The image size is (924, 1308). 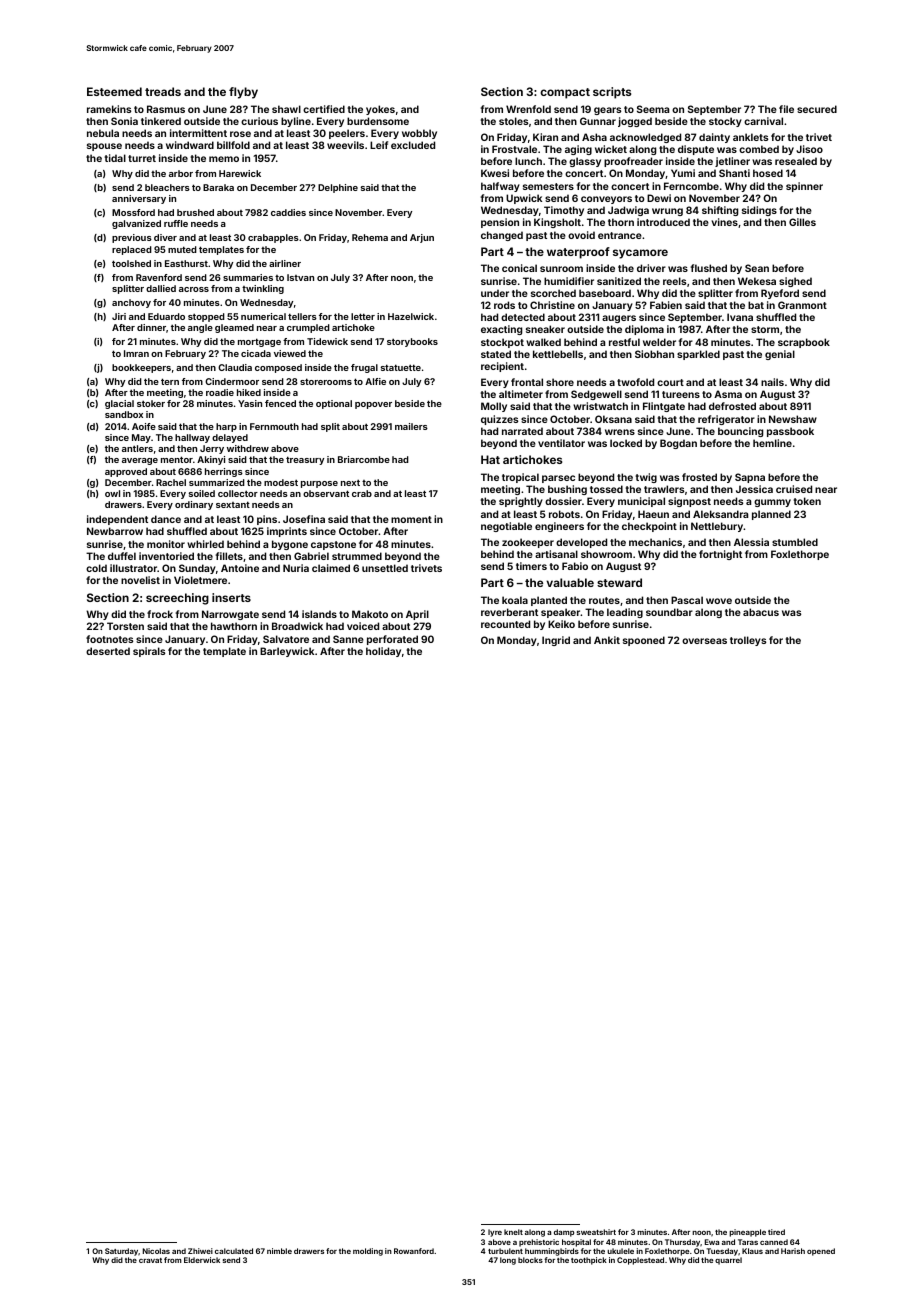 What do you see at coordinates (612, 93) in the screenshot?
I see `scripts` at bounding box center [612, 93].
